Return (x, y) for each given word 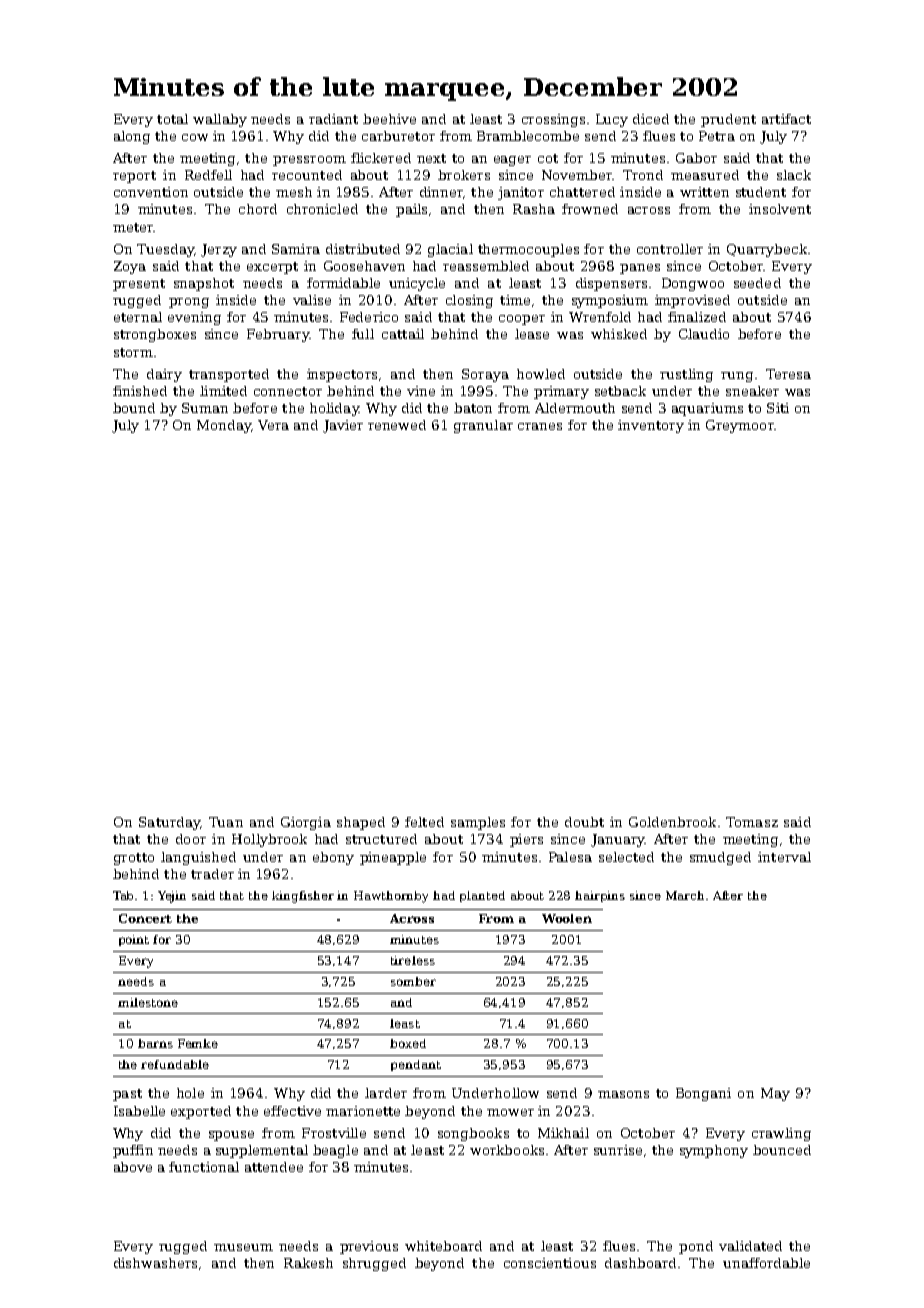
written (704, 192)
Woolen (567, 918)
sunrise (618, 1150)
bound (134, 408)
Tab (123, 895)
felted (424, 822)
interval (784, 857)
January (618, 840)
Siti (778, 408)
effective (292, 1111)
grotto (134, 859)
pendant (416, 1065)
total (172, 119)
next (431, 158)
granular (483, 426)
